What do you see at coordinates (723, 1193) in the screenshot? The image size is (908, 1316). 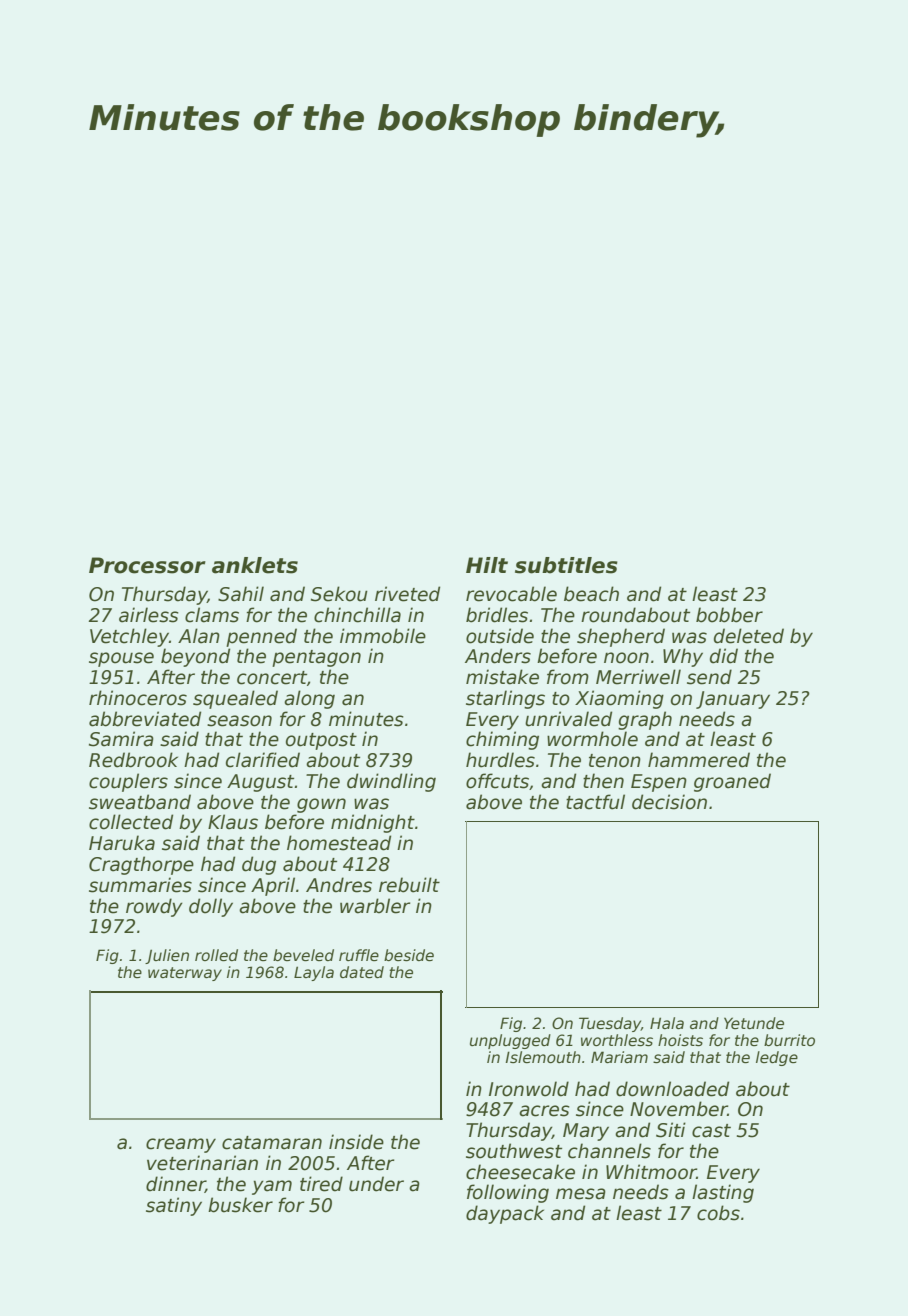 I see `lasting` at bounding box center [723, 1193].
